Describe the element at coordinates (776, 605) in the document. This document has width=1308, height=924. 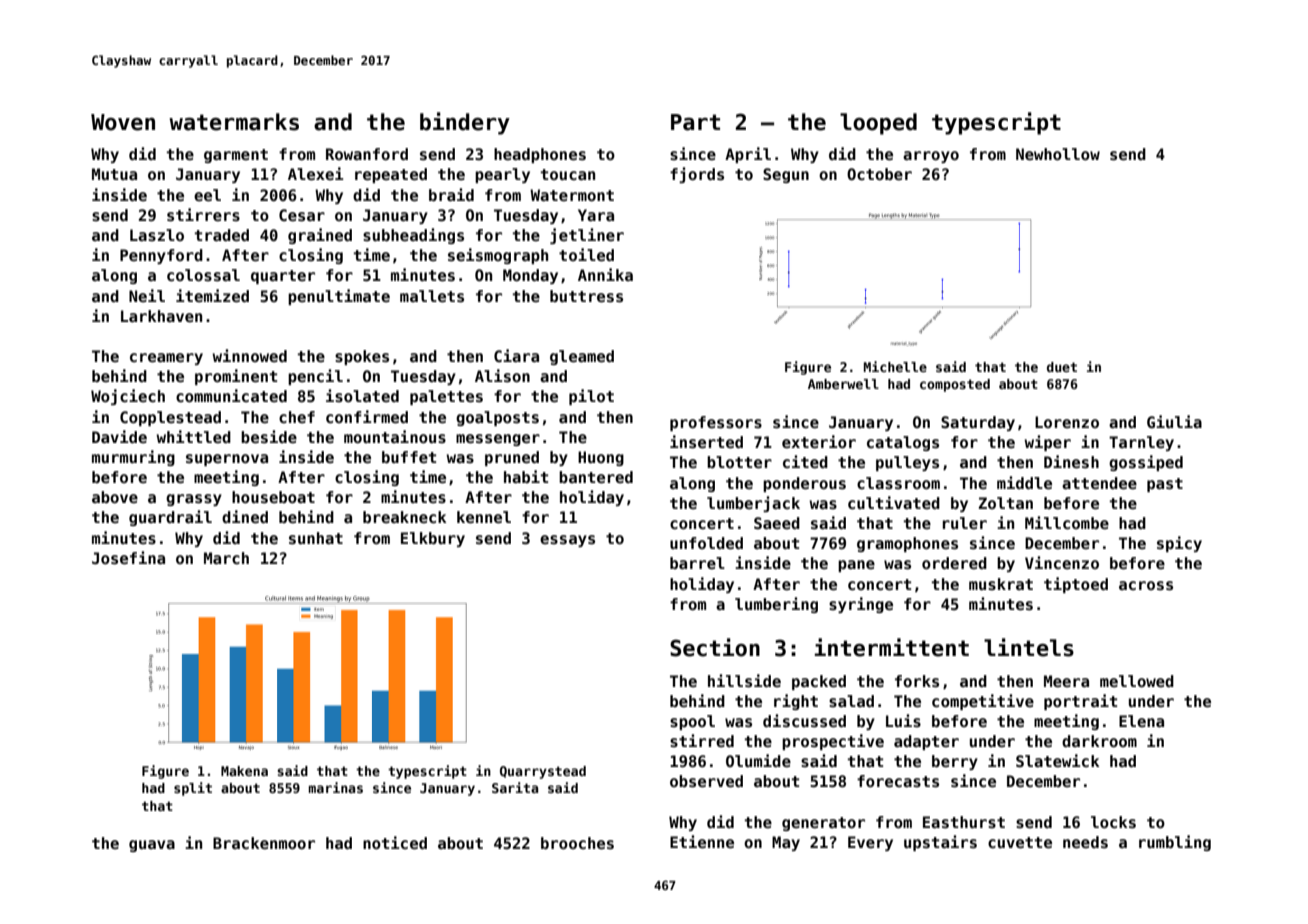
I see `lumbering` at that location.
